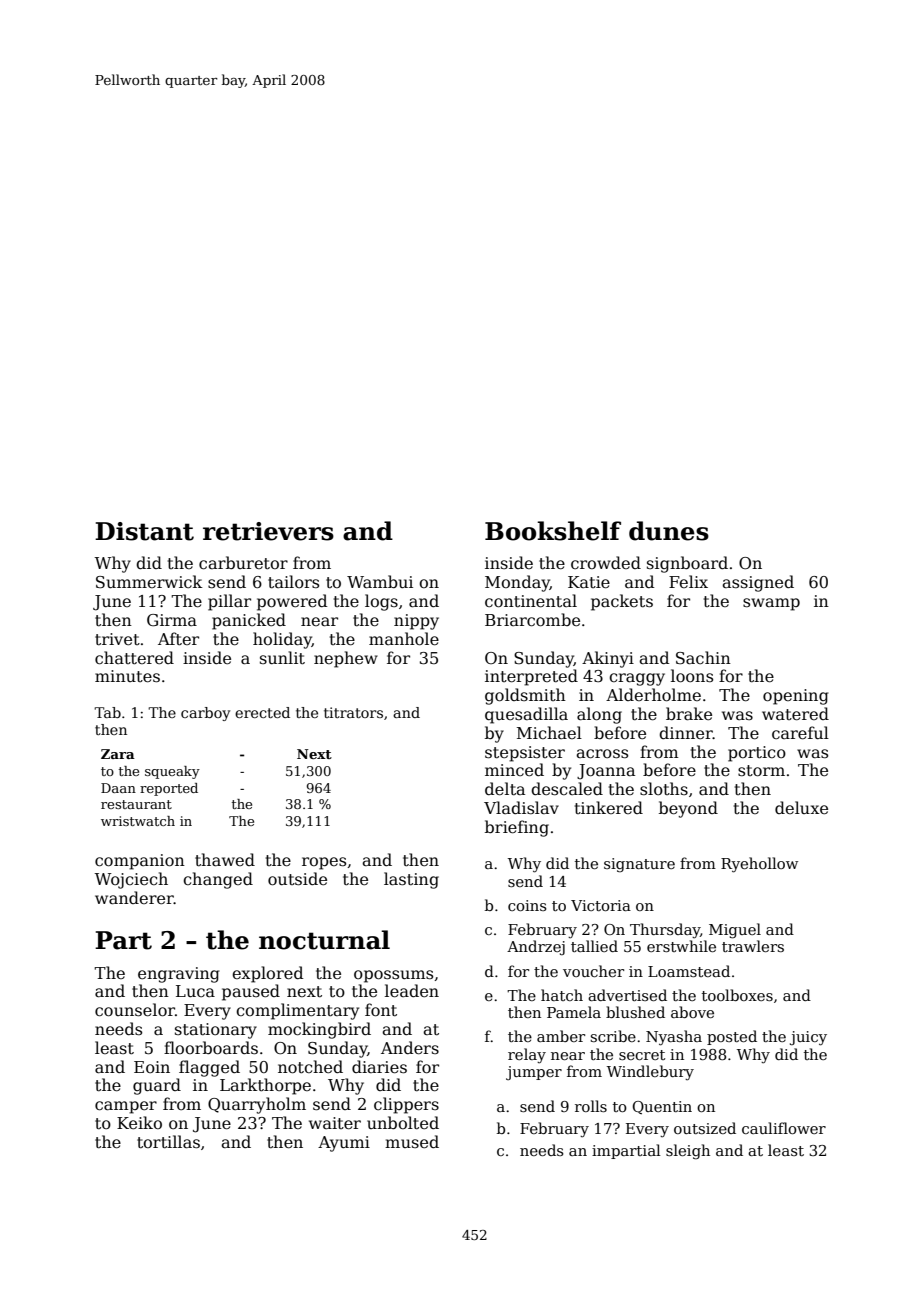 The image size is (924, 1314). I want to click on Eoin, so click(152, 1067).
